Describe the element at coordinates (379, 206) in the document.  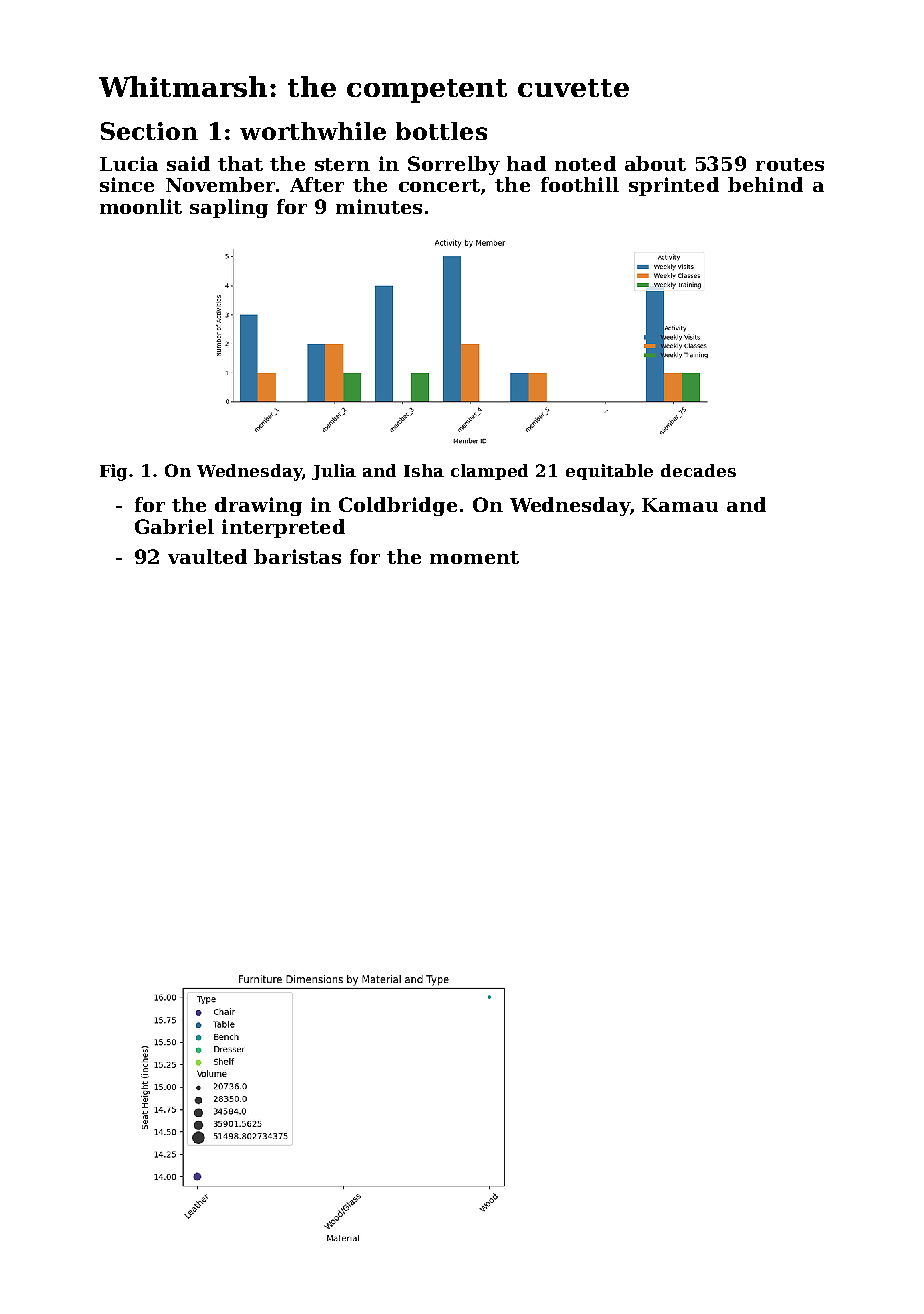
I see `minutes` at that location.
